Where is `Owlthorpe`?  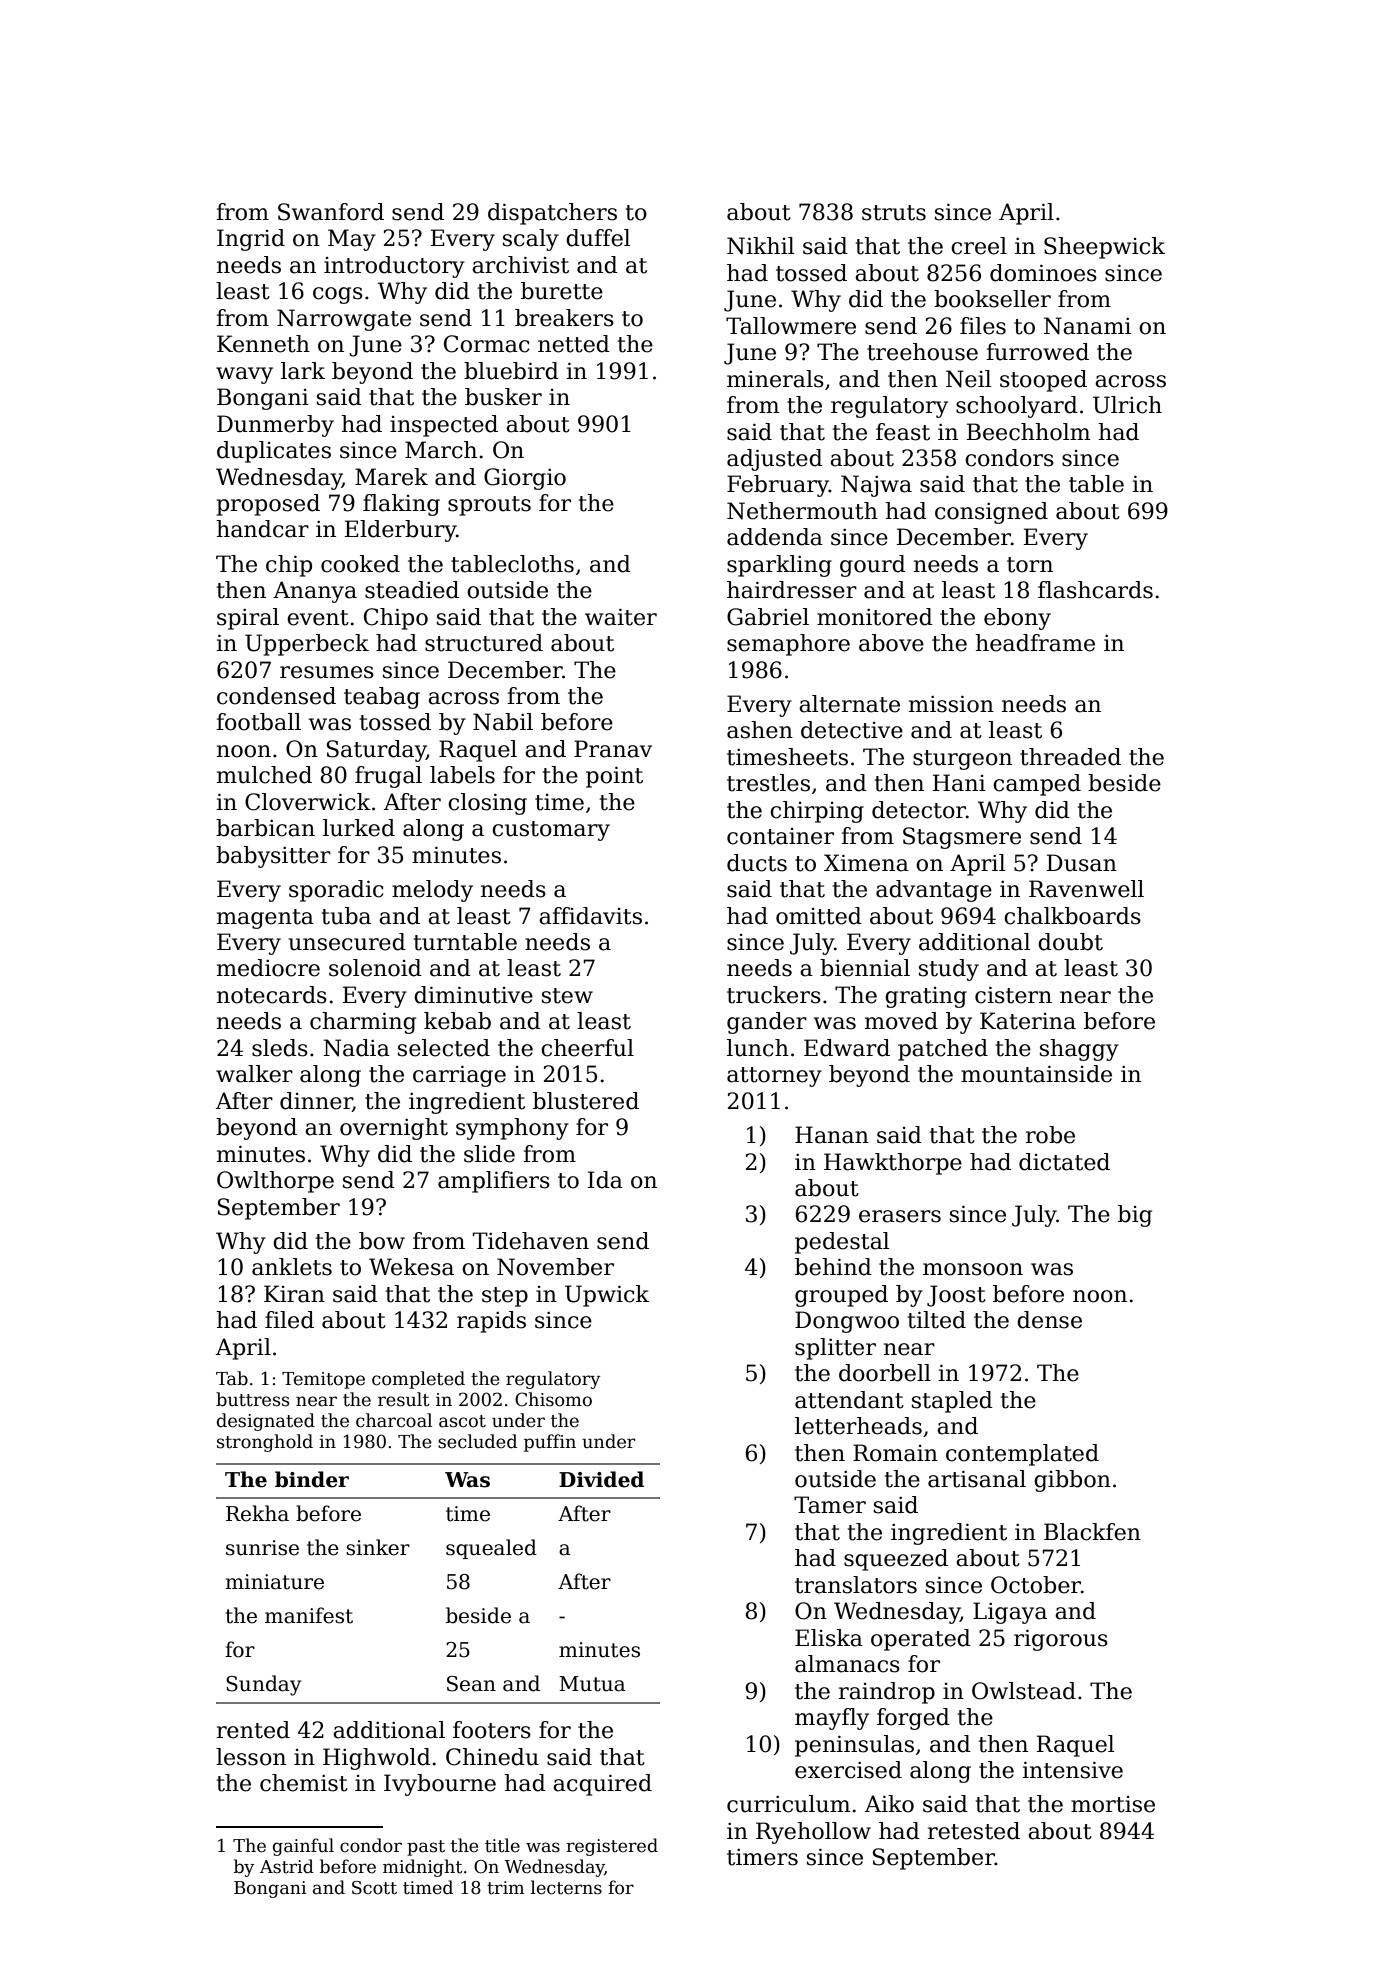
Owlthorpe is located at coordinates (275, 1182).
